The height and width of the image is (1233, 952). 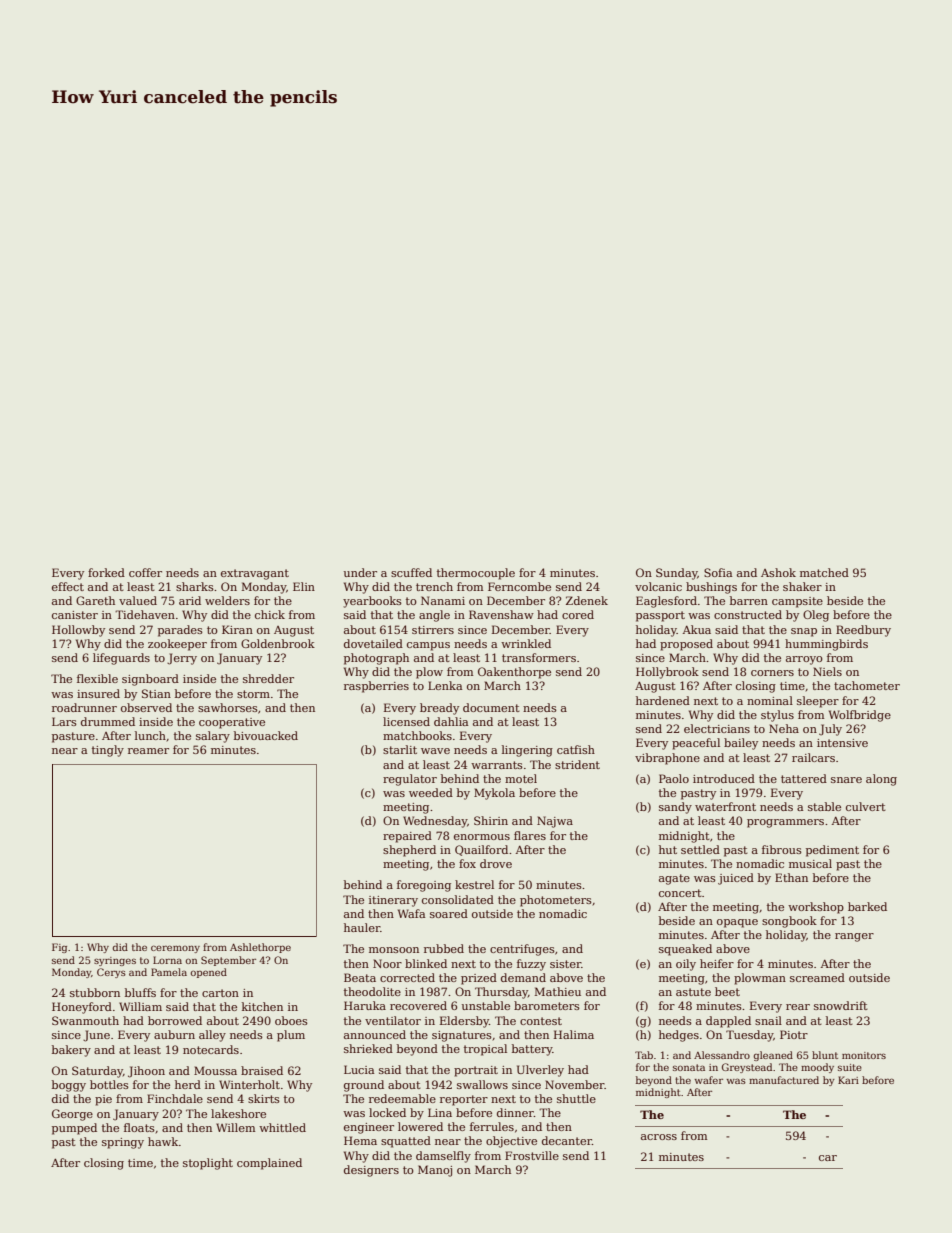 What do you see at coordinates (663, 700) in the image?
I see `hardened` at bounding box center [663, 700].
